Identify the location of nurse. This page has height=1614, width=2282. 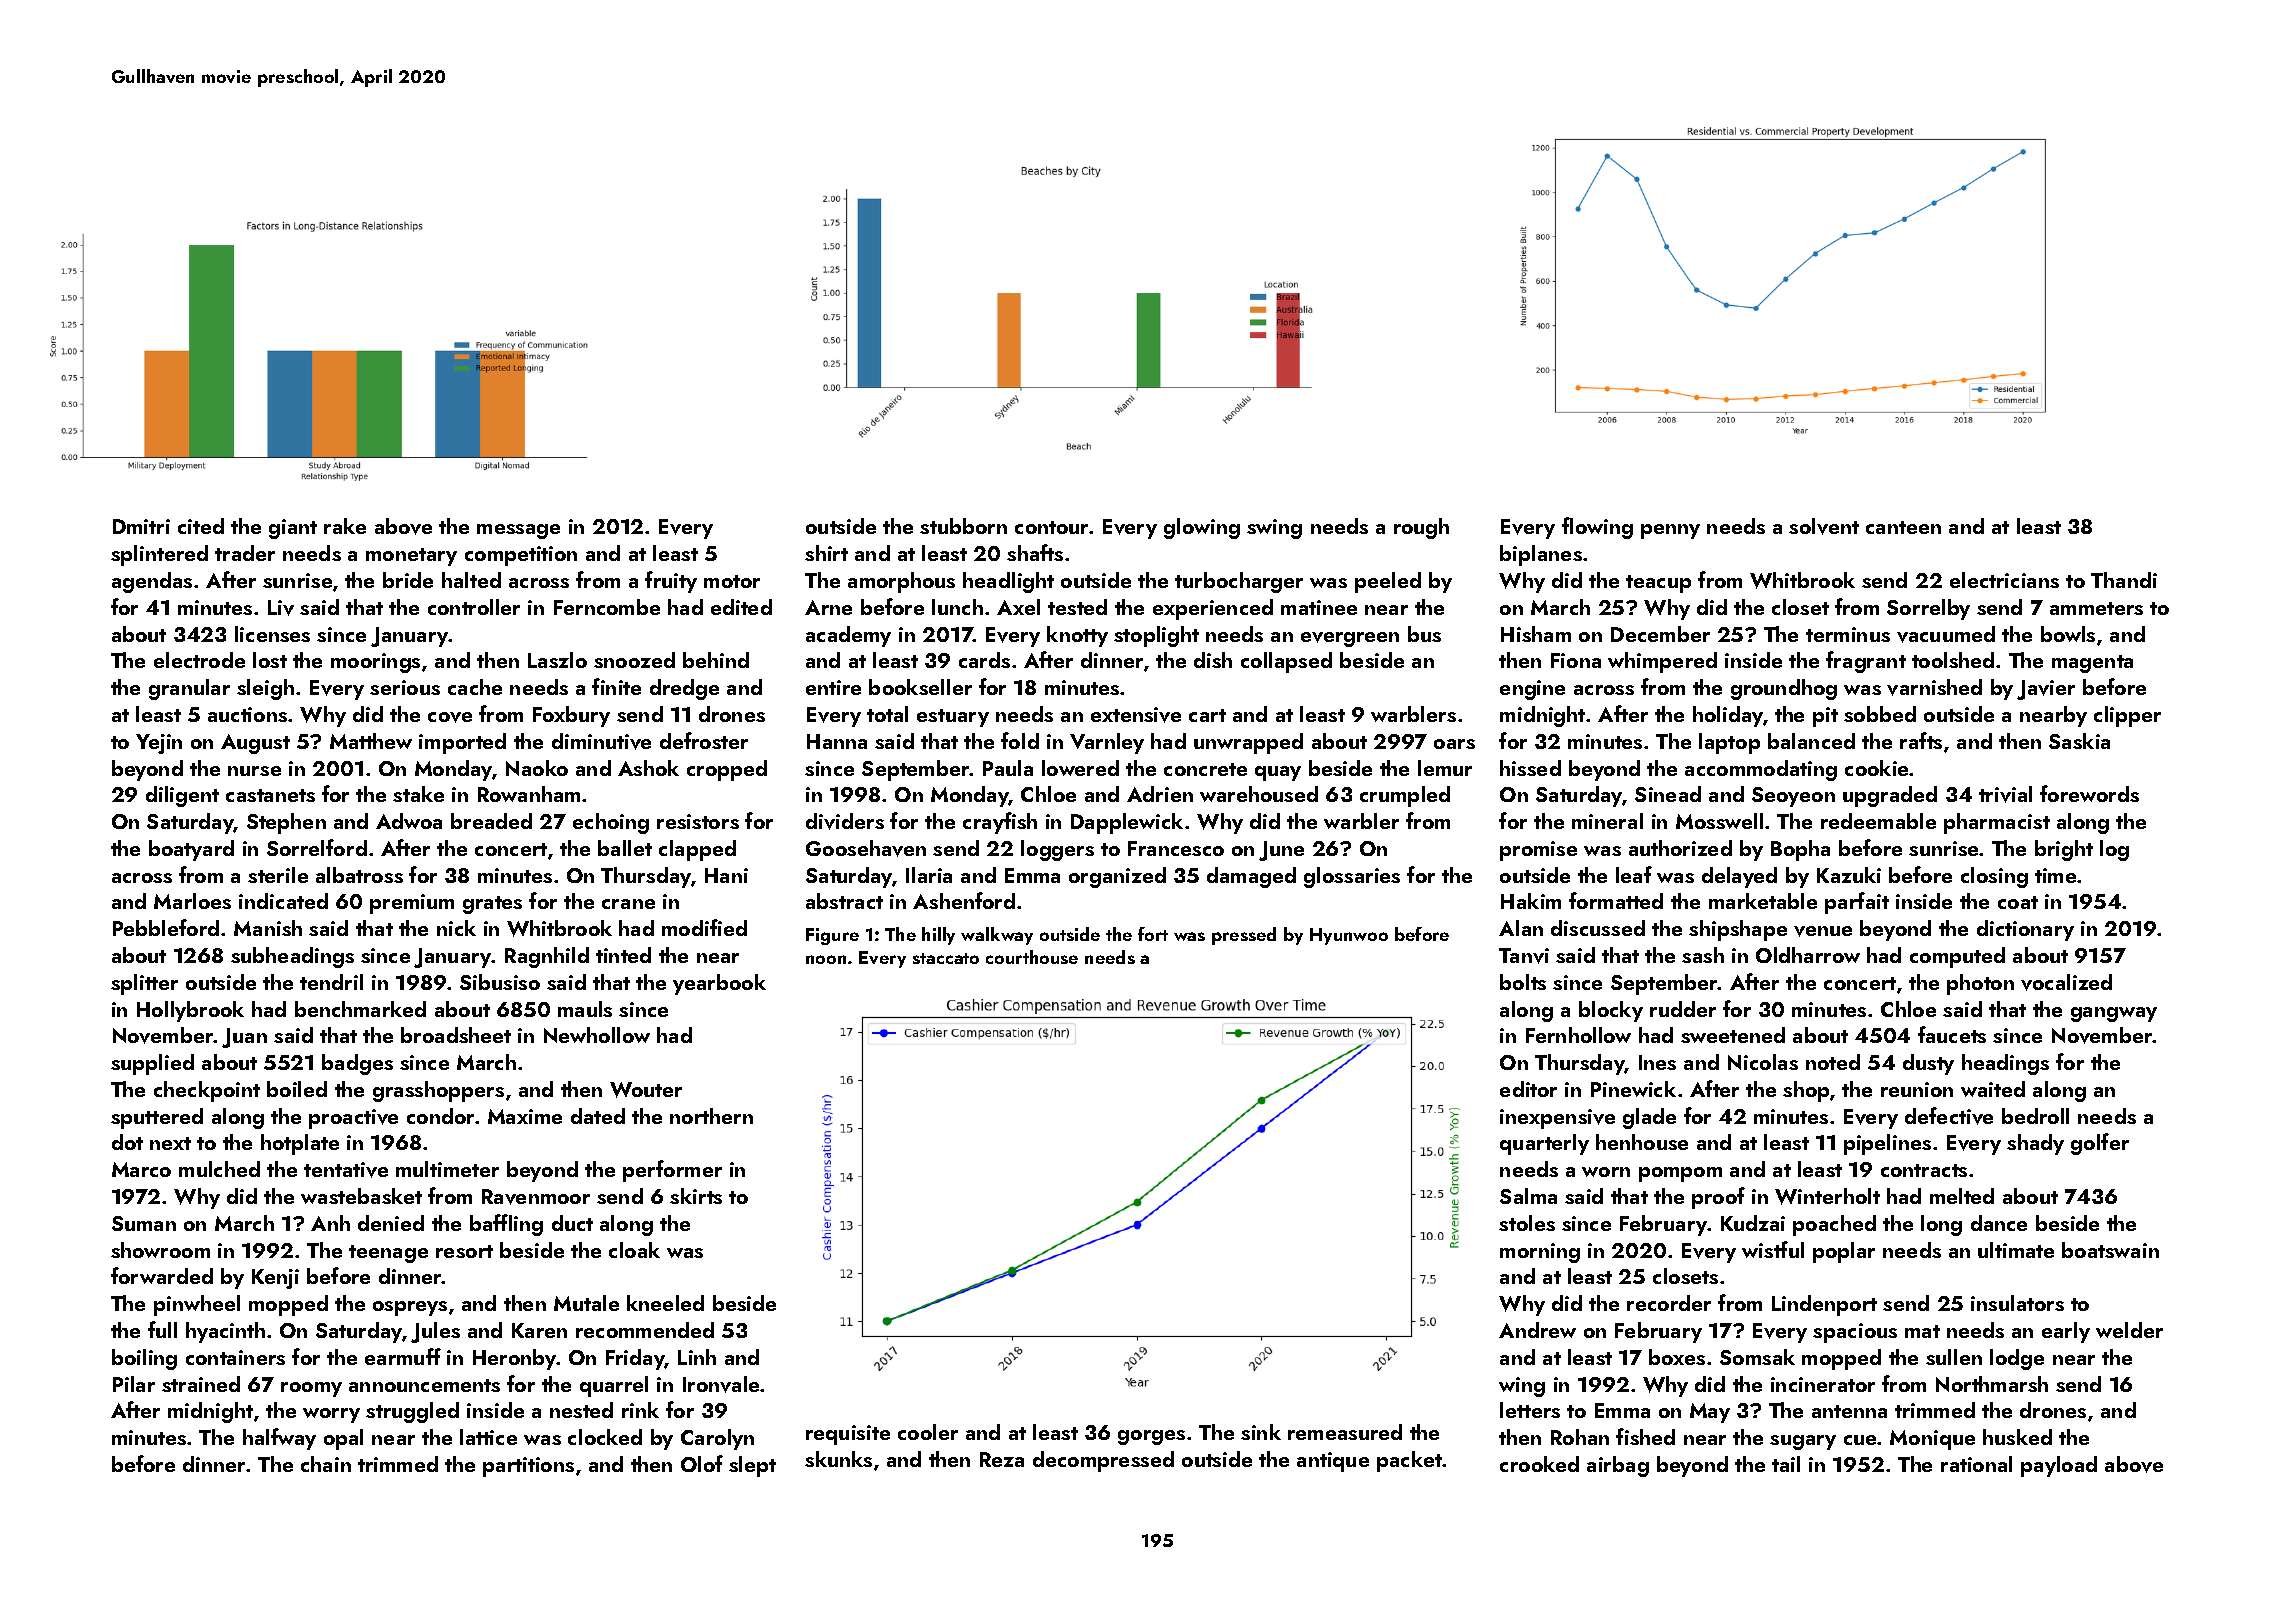
(254, 771).
